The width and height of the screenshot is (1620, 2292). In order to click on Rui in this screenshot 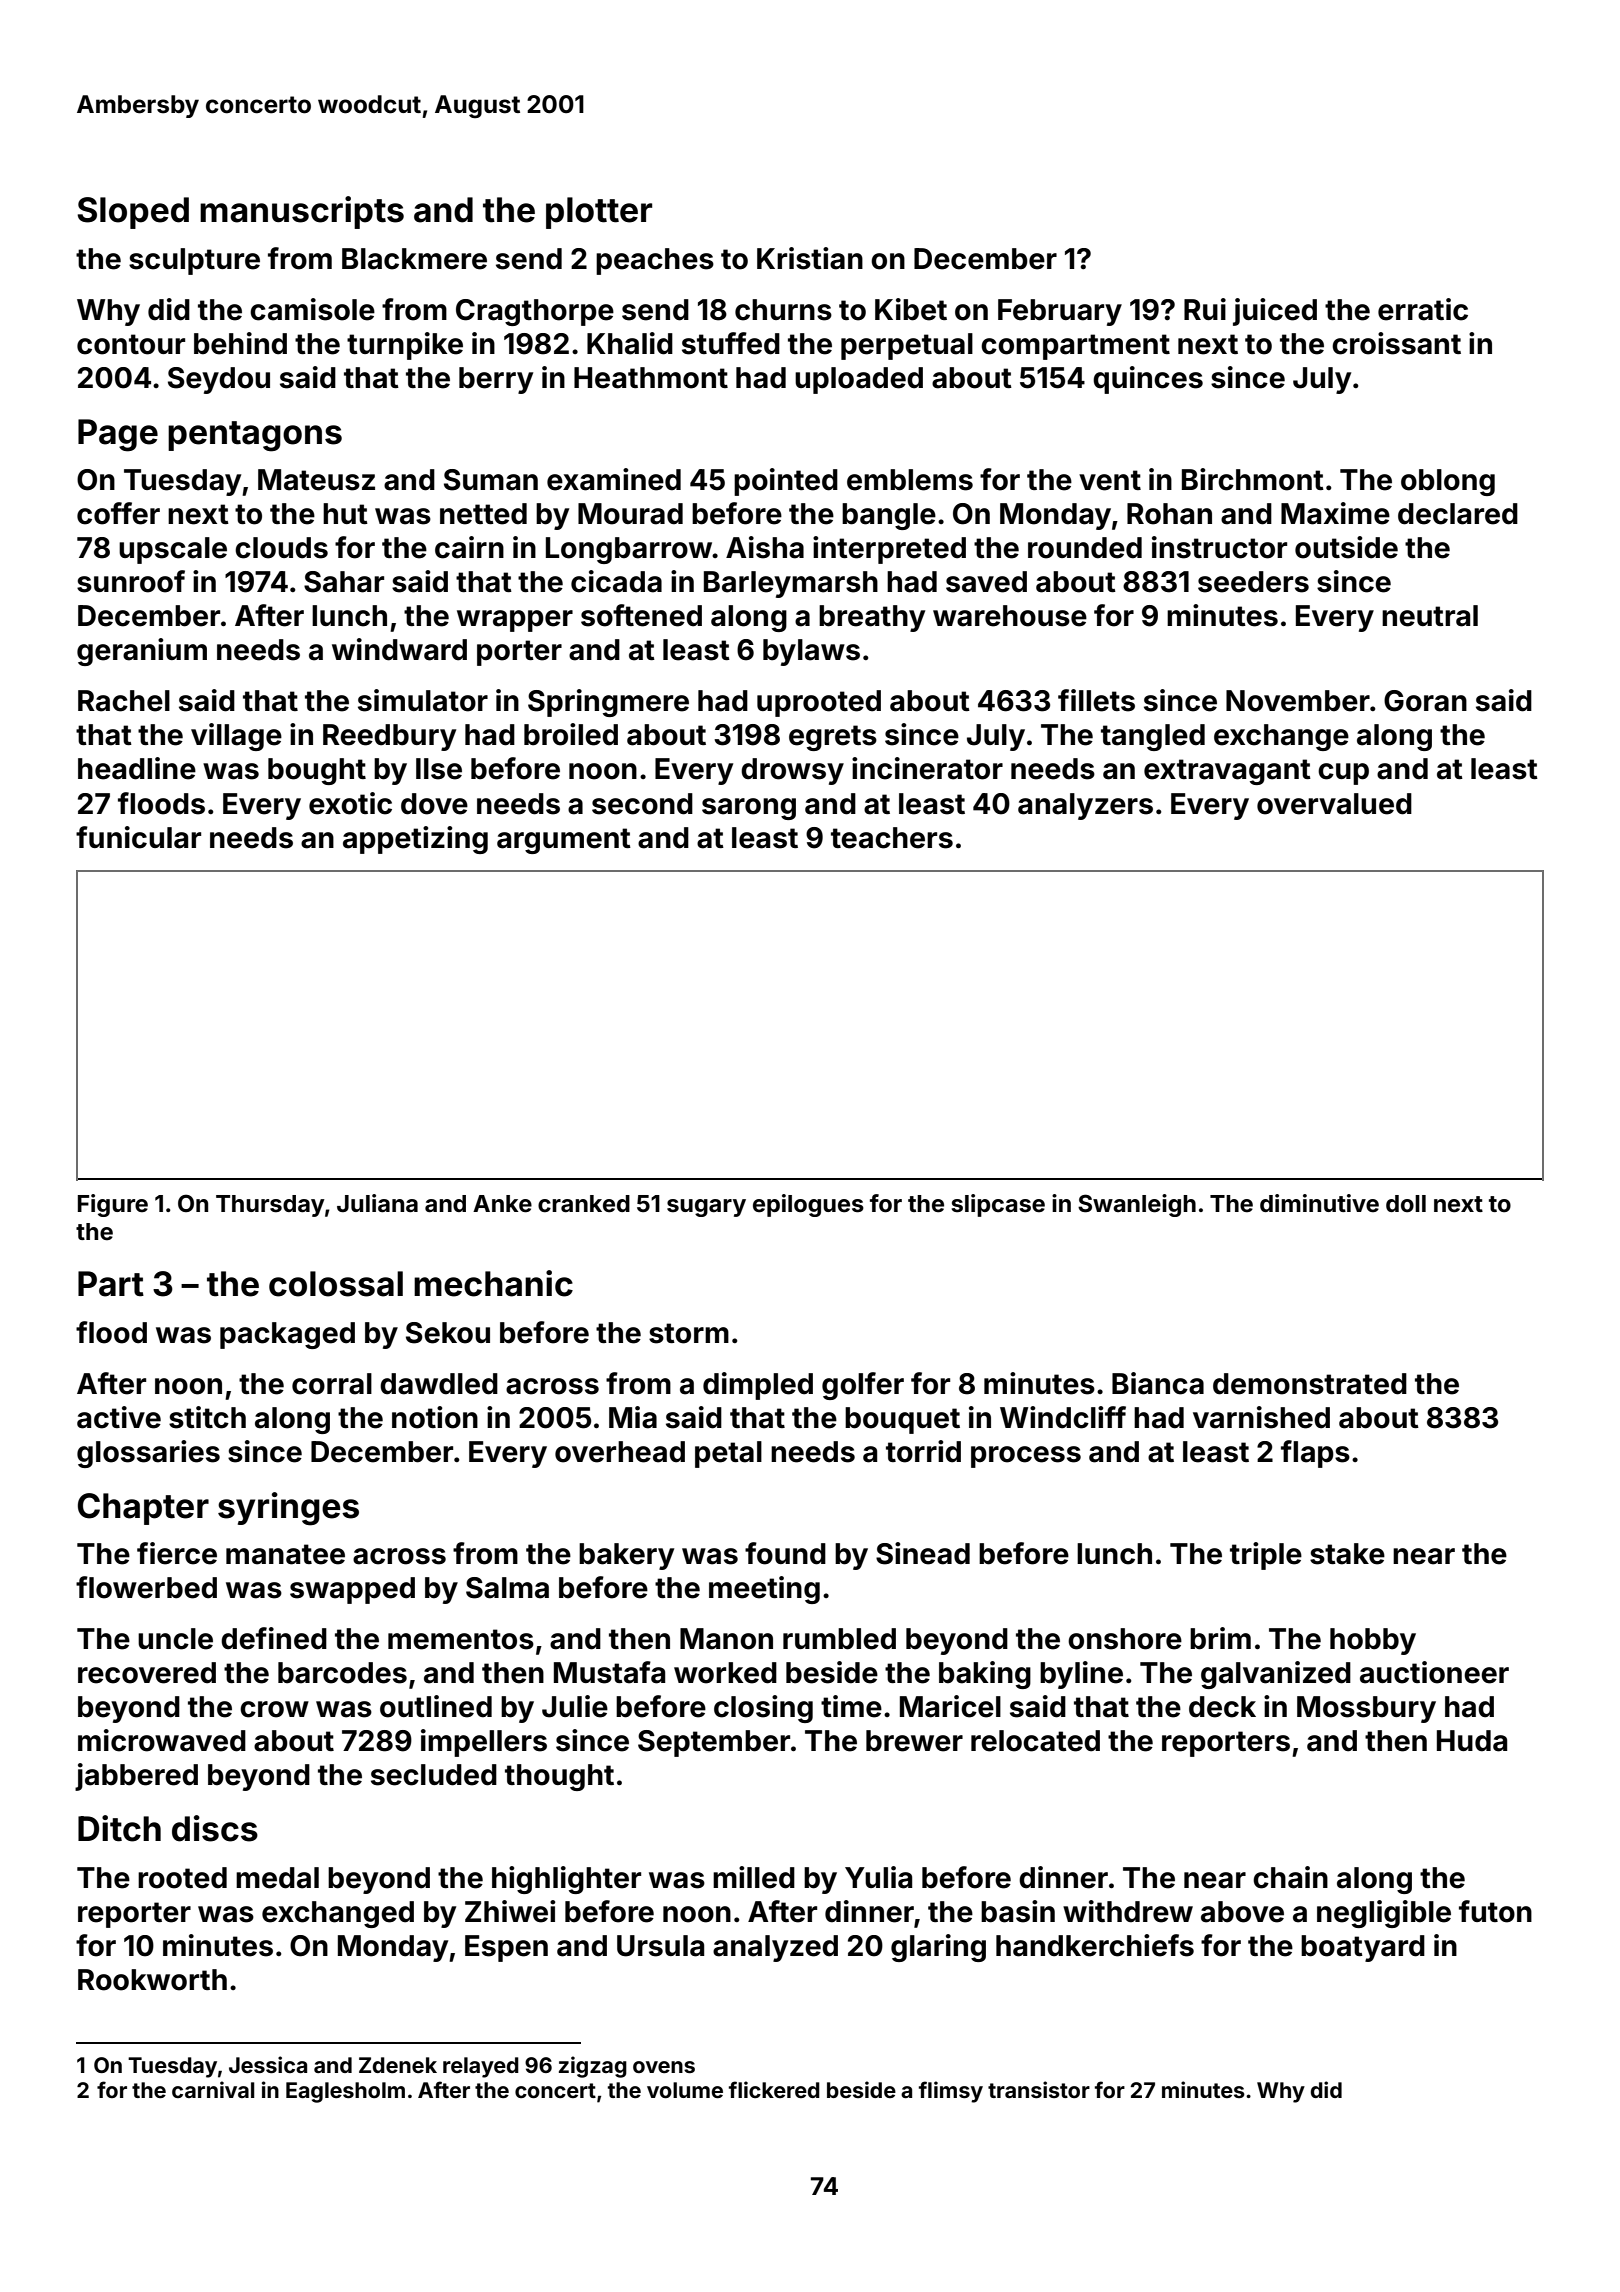, I will do `click(1205, 309)`.
